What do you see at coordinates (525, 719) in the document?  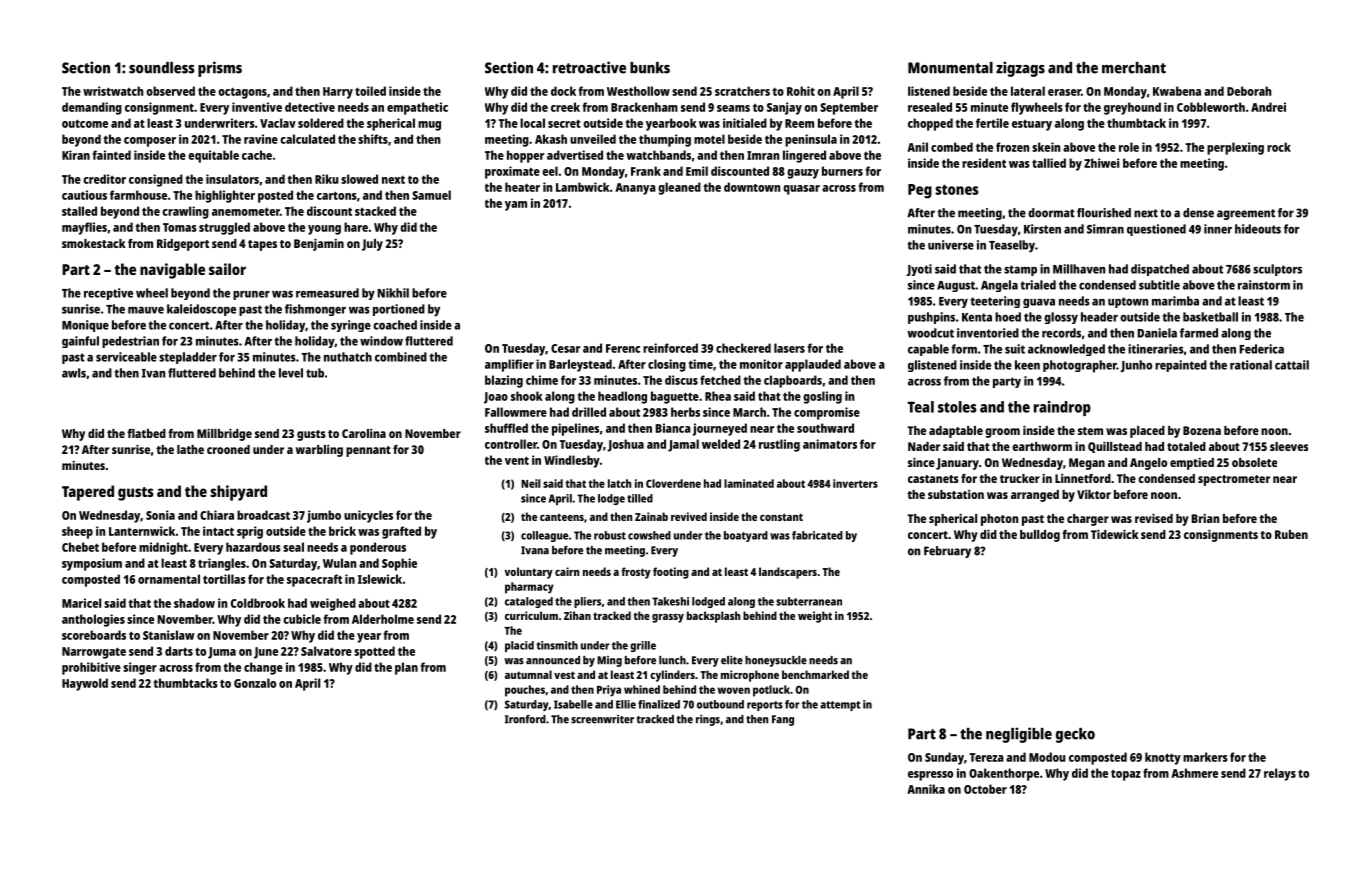 I see `Ironford` at bounding box center [525, 719].
